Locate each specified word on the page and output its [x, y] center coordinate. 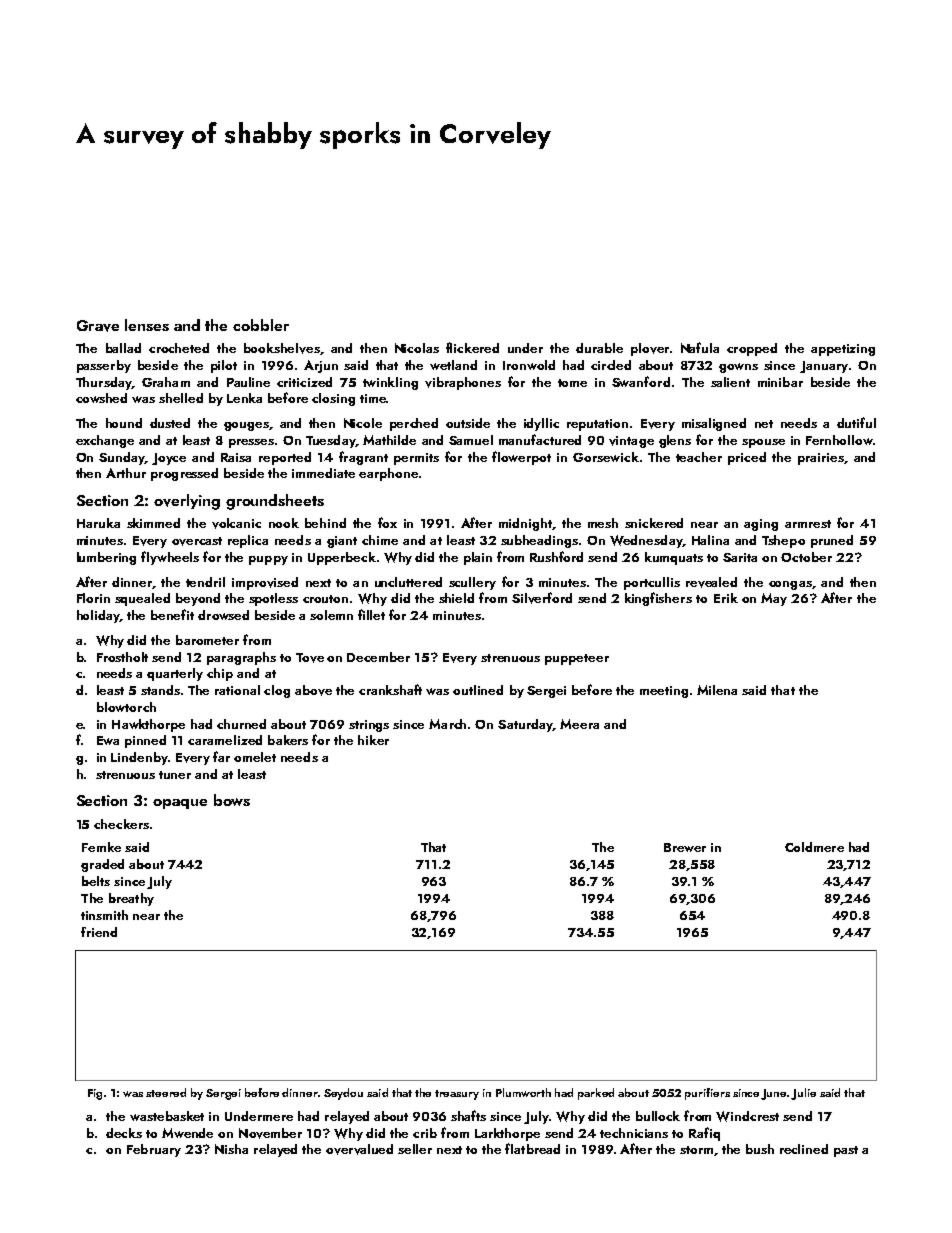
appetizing [843, 350]
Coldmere [814, 847]
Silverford [542, 598]
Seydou [343, 1094]
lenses [147, 325]
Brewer [685, 847]
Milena [717, 690]
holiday [98, 616]
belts [96, 881]
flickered [472, 347]
